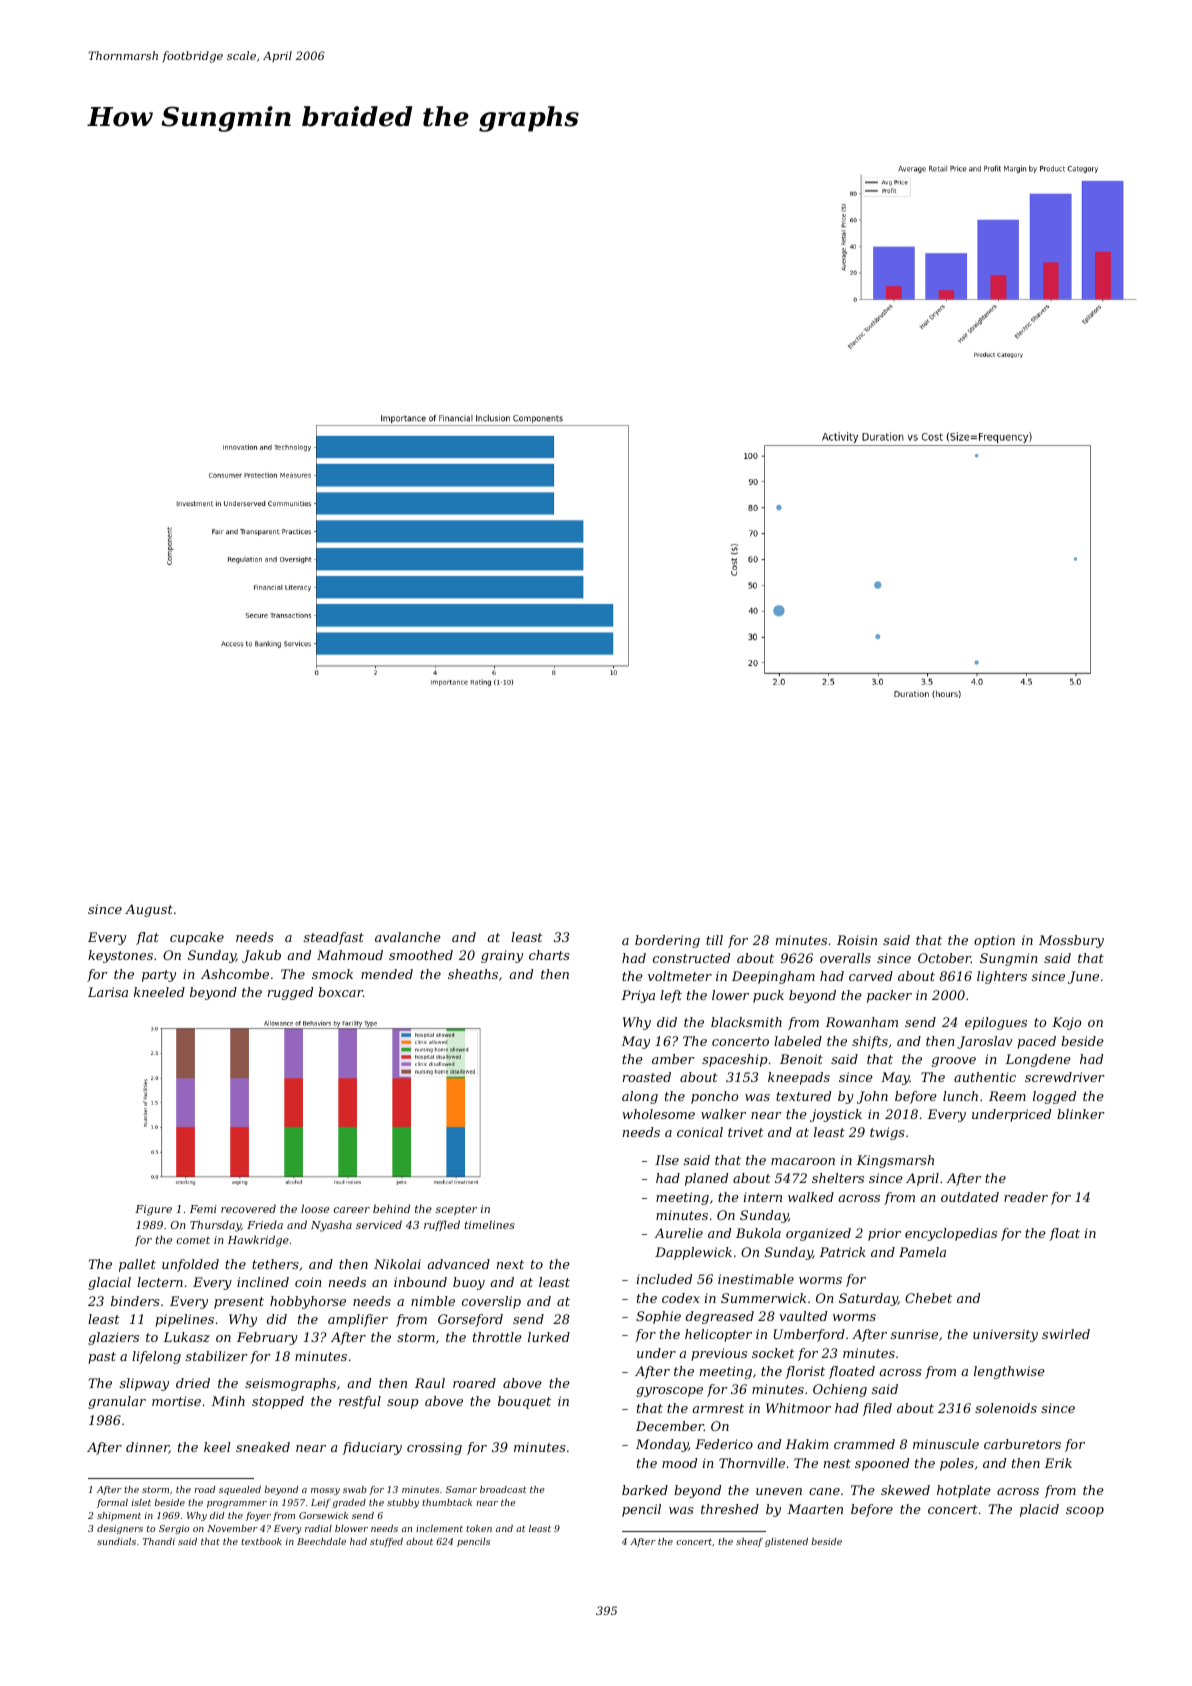  What do you see at coordinates (159, 1541) in the image?
I see `Thandi` at bounding box center [159, 1541].
